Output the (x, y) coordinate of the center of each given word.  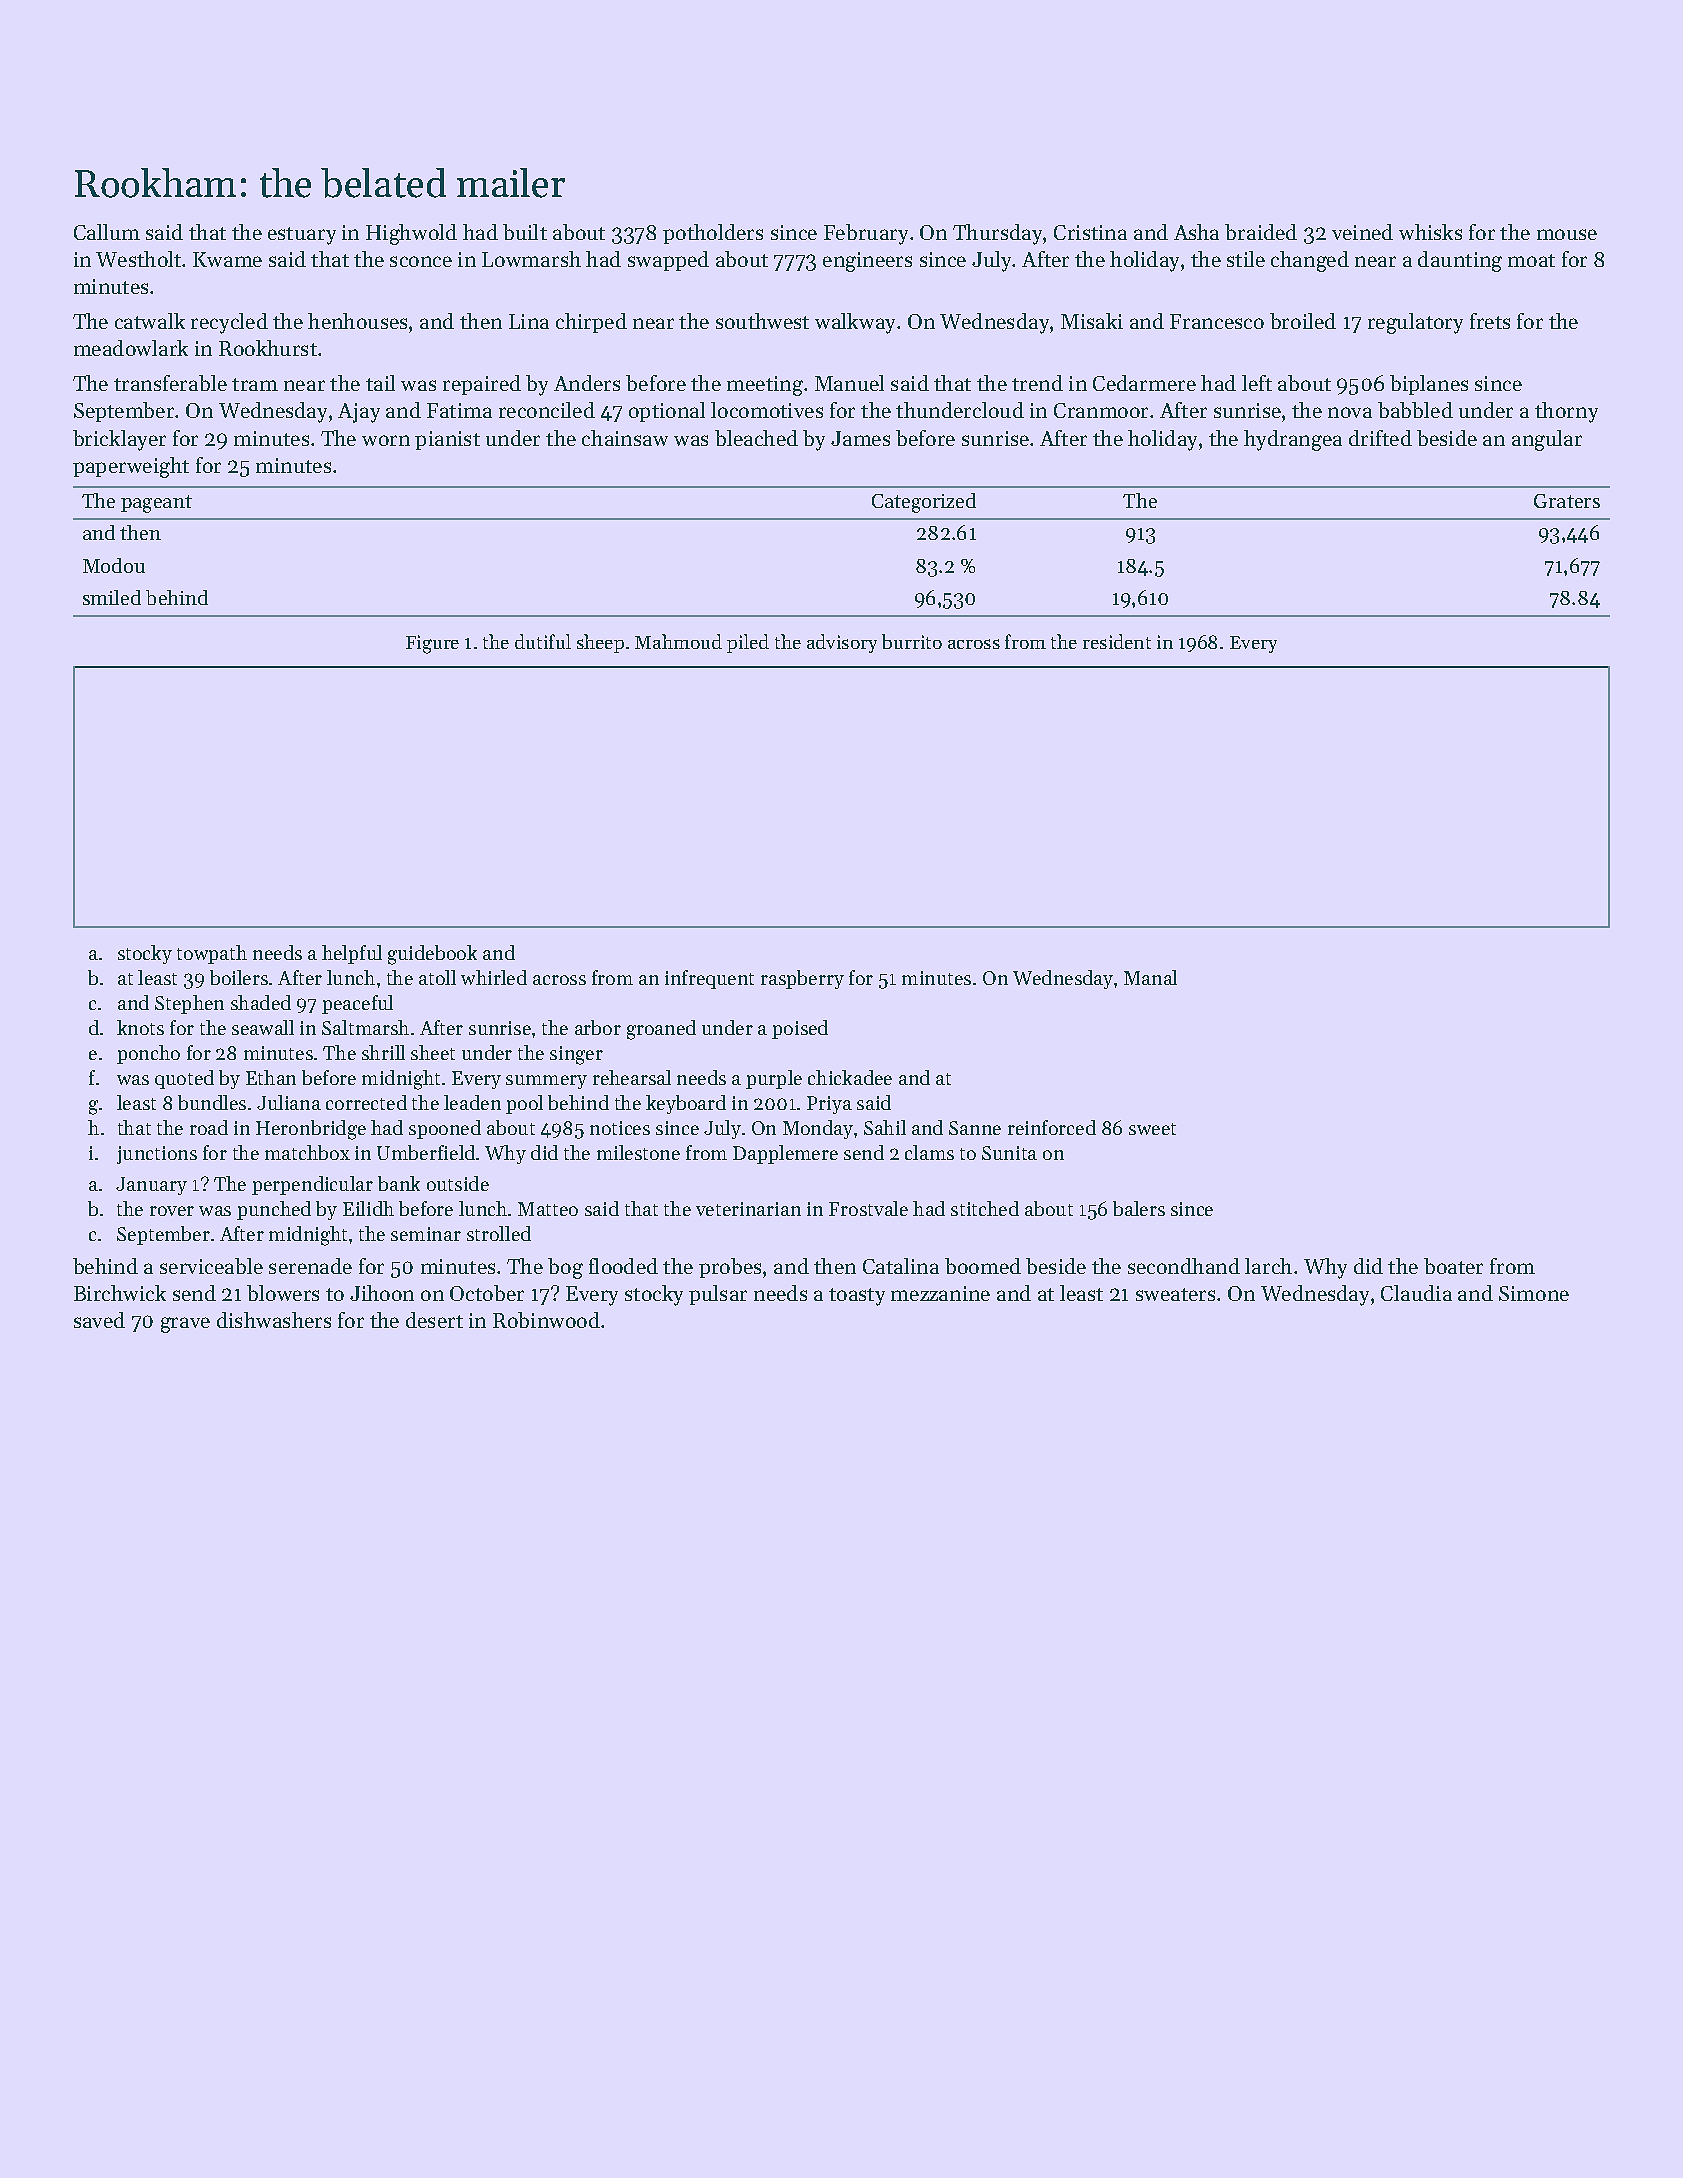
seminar (426, 1234)
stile (1246, 259)
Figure (432, 644)
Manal (1150, 977)
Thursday (997, 234)
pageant (156, 504)
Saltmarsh (365, 1027)
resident (1117, 641)
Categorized (924, 503)
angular (1547, 440)
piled (748, 643)
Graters (1567, 501)
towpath (212, 954)
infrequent (709, 979)
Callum (107, 232)
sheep (600, 643)
